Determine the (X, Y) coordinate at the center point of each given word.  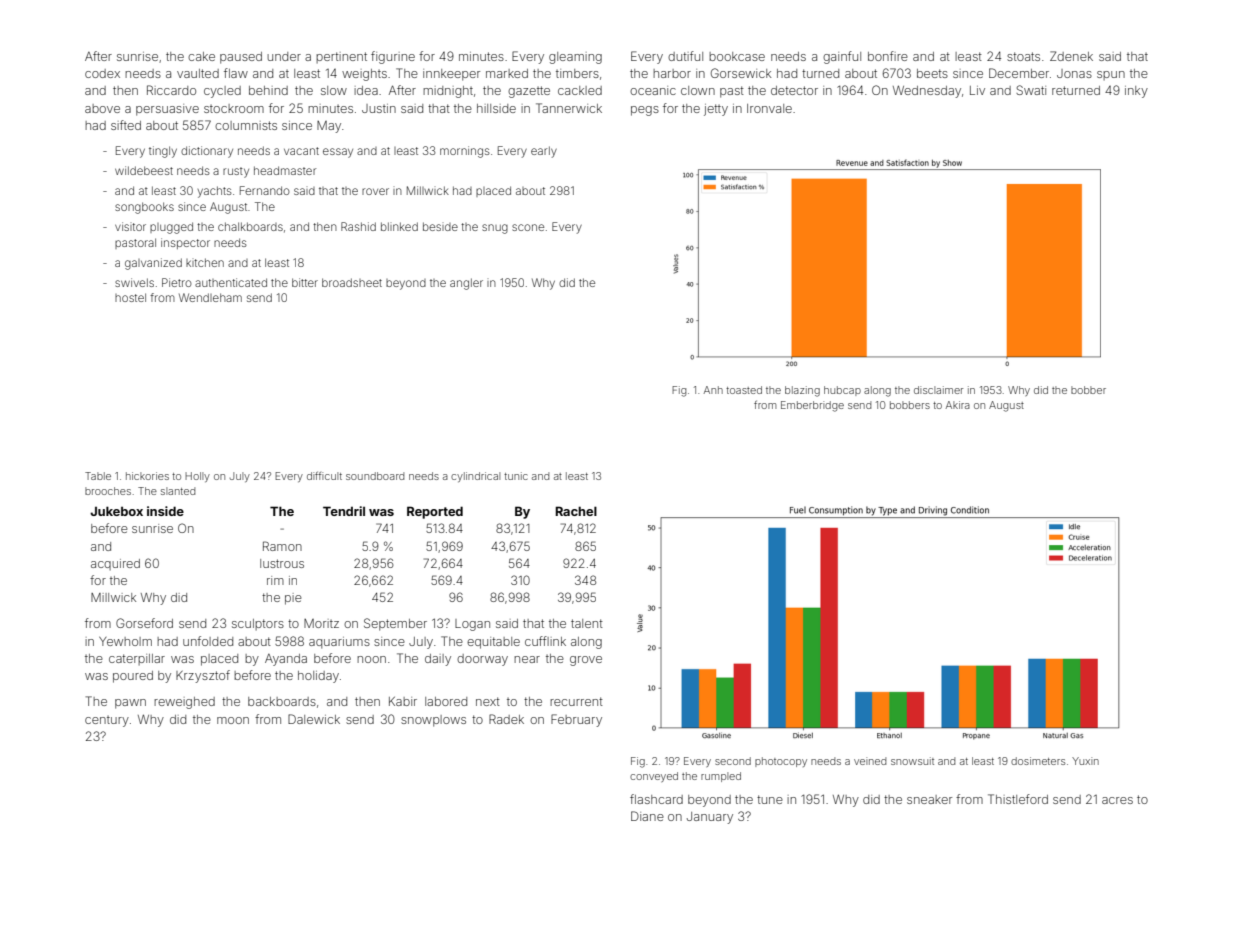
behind (268, 90)
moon (233, 720)
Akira (958, 405)
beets (932, 73)
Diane (647, 816)
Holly (197, 477)
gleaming (575, 58)
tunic (515, 476)
